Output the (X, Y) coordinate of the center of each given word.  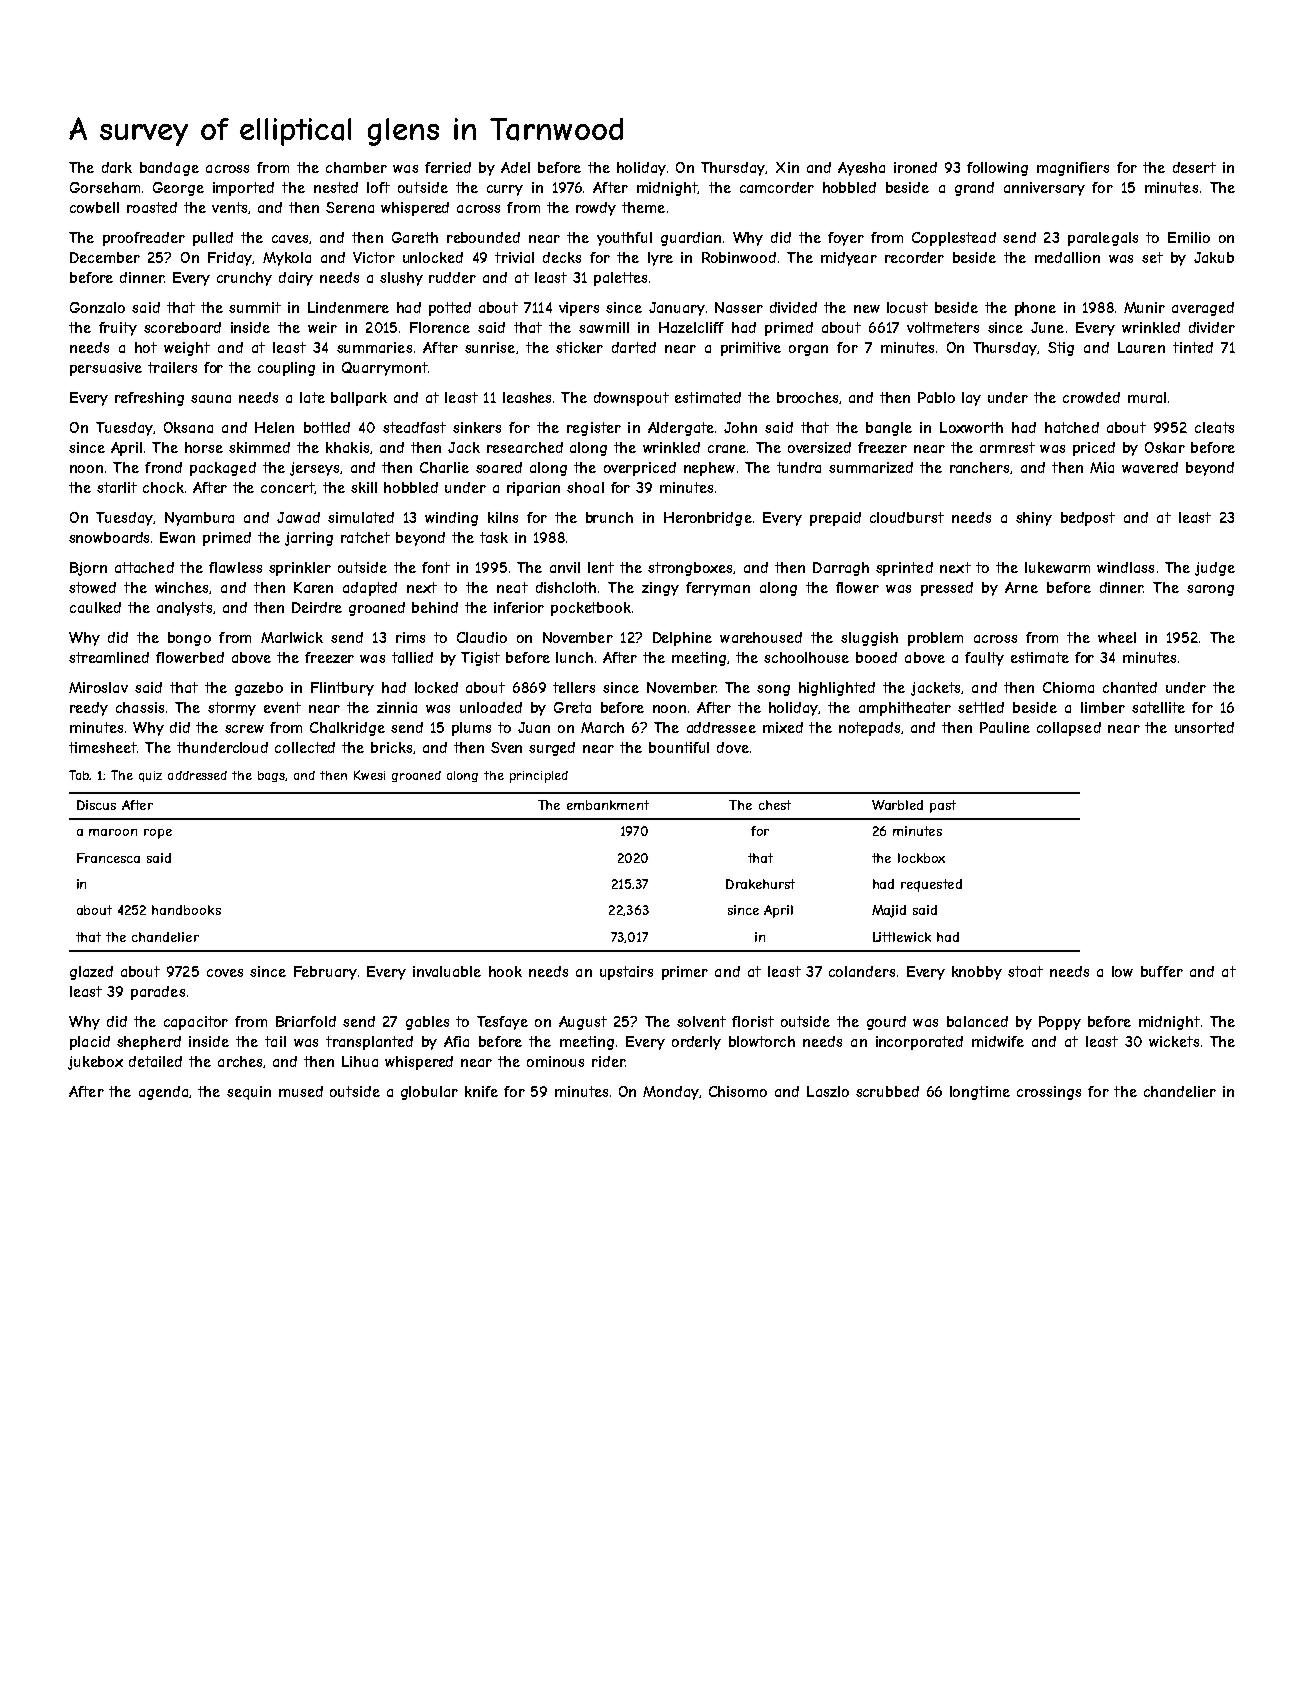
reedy (89, 709)
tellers (574, 687)
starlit (117, 487)
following (997, 169)
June (1047, 327)
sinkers (477, 427)
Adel (515, 167)
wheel (1117, 637)
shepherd (149, 1043)
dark (117, 167)
